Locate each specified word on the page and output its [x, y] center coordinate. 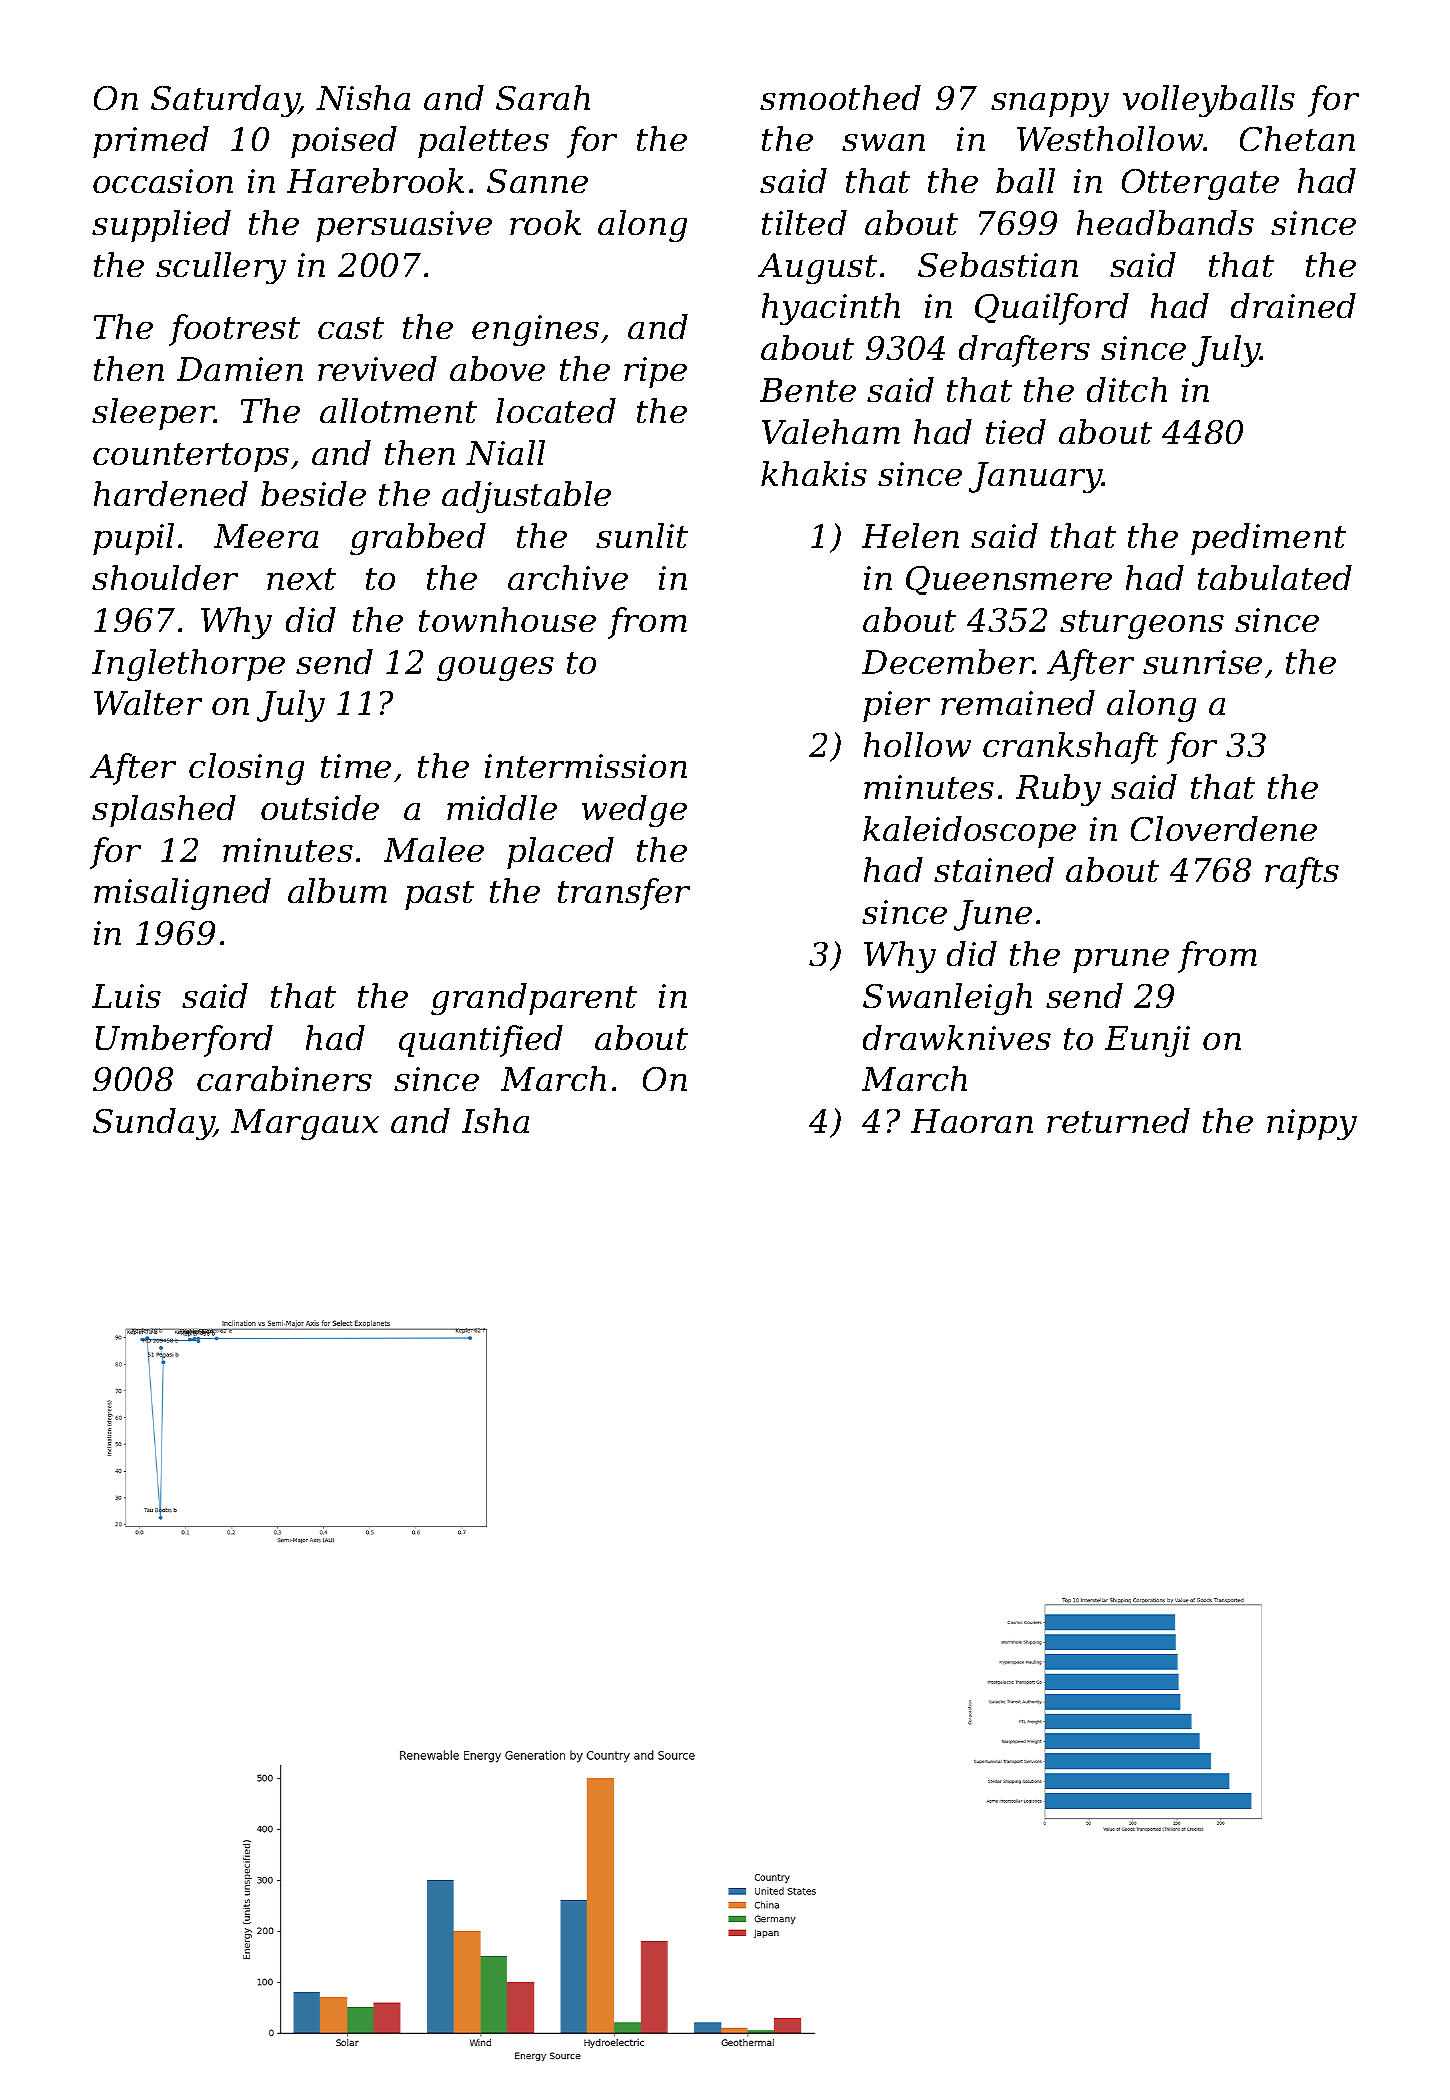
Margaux [305, 1124]
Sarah [543, 97]
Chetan [1297, 138]
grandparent [534, 999]
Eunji [1147, 1041]
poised [344, 142]
